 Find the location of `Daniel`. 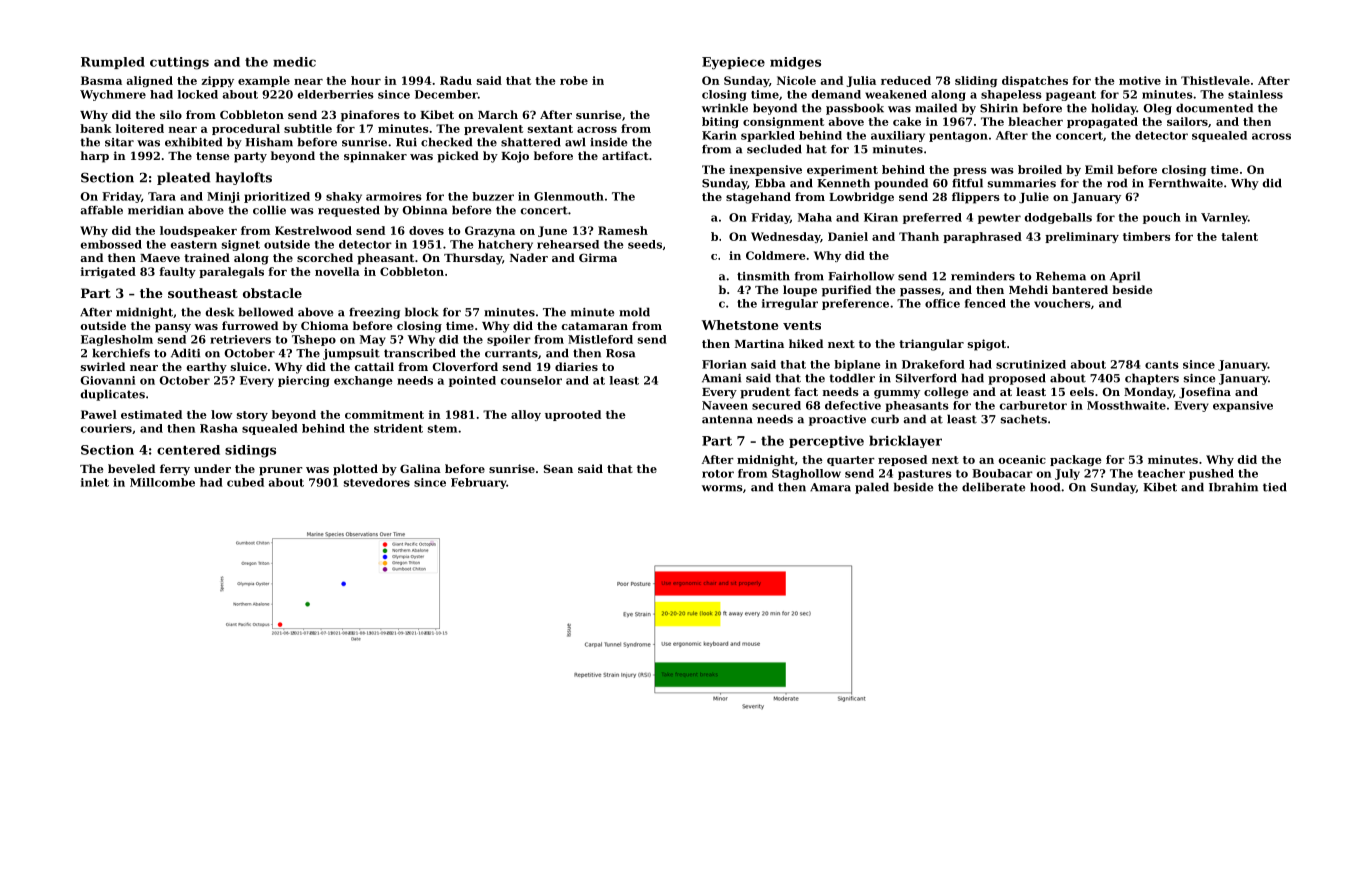

Daniel is located at coordinates (848, 236).
